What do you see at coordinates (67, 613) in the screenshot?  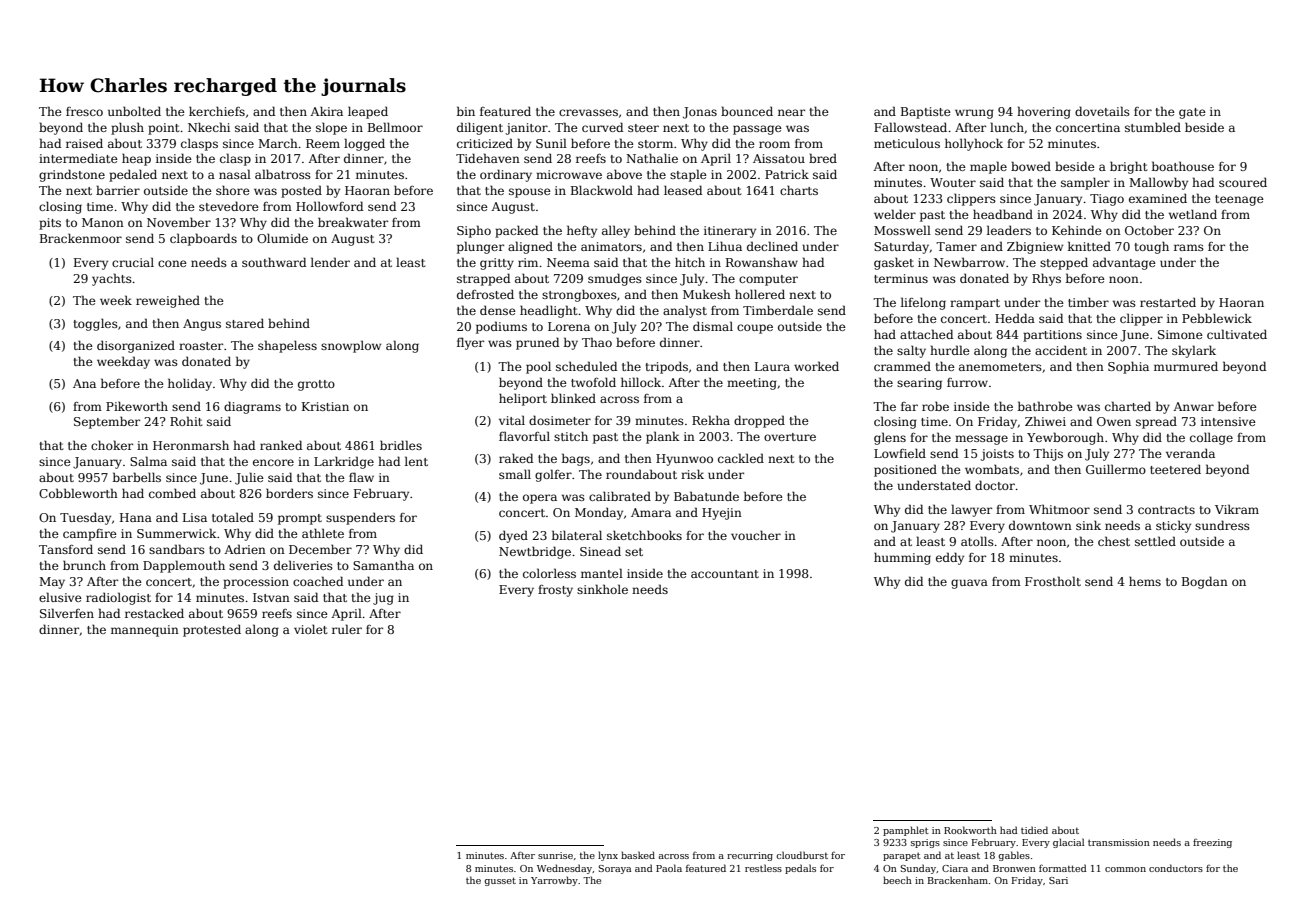 I see `Silverfen` at bounding box center [67, 613].
